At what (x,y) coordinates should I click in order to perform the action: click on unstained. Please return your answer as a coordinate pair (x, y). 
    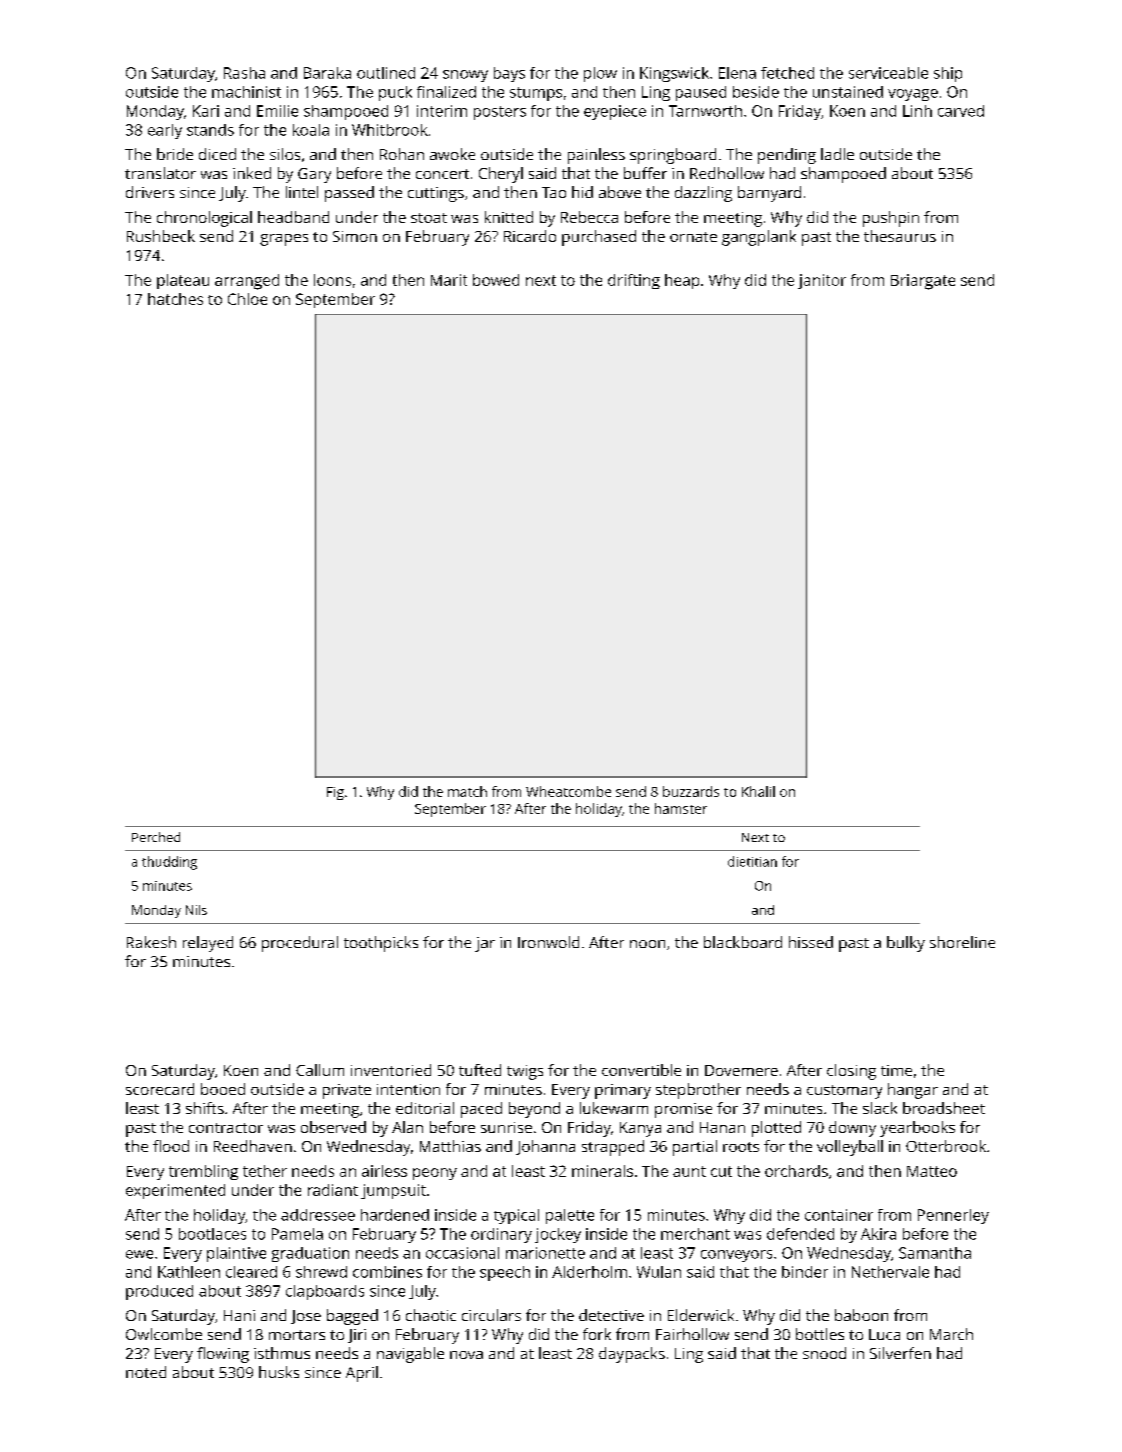
    Looking at the image, I should click on (848, 92).
